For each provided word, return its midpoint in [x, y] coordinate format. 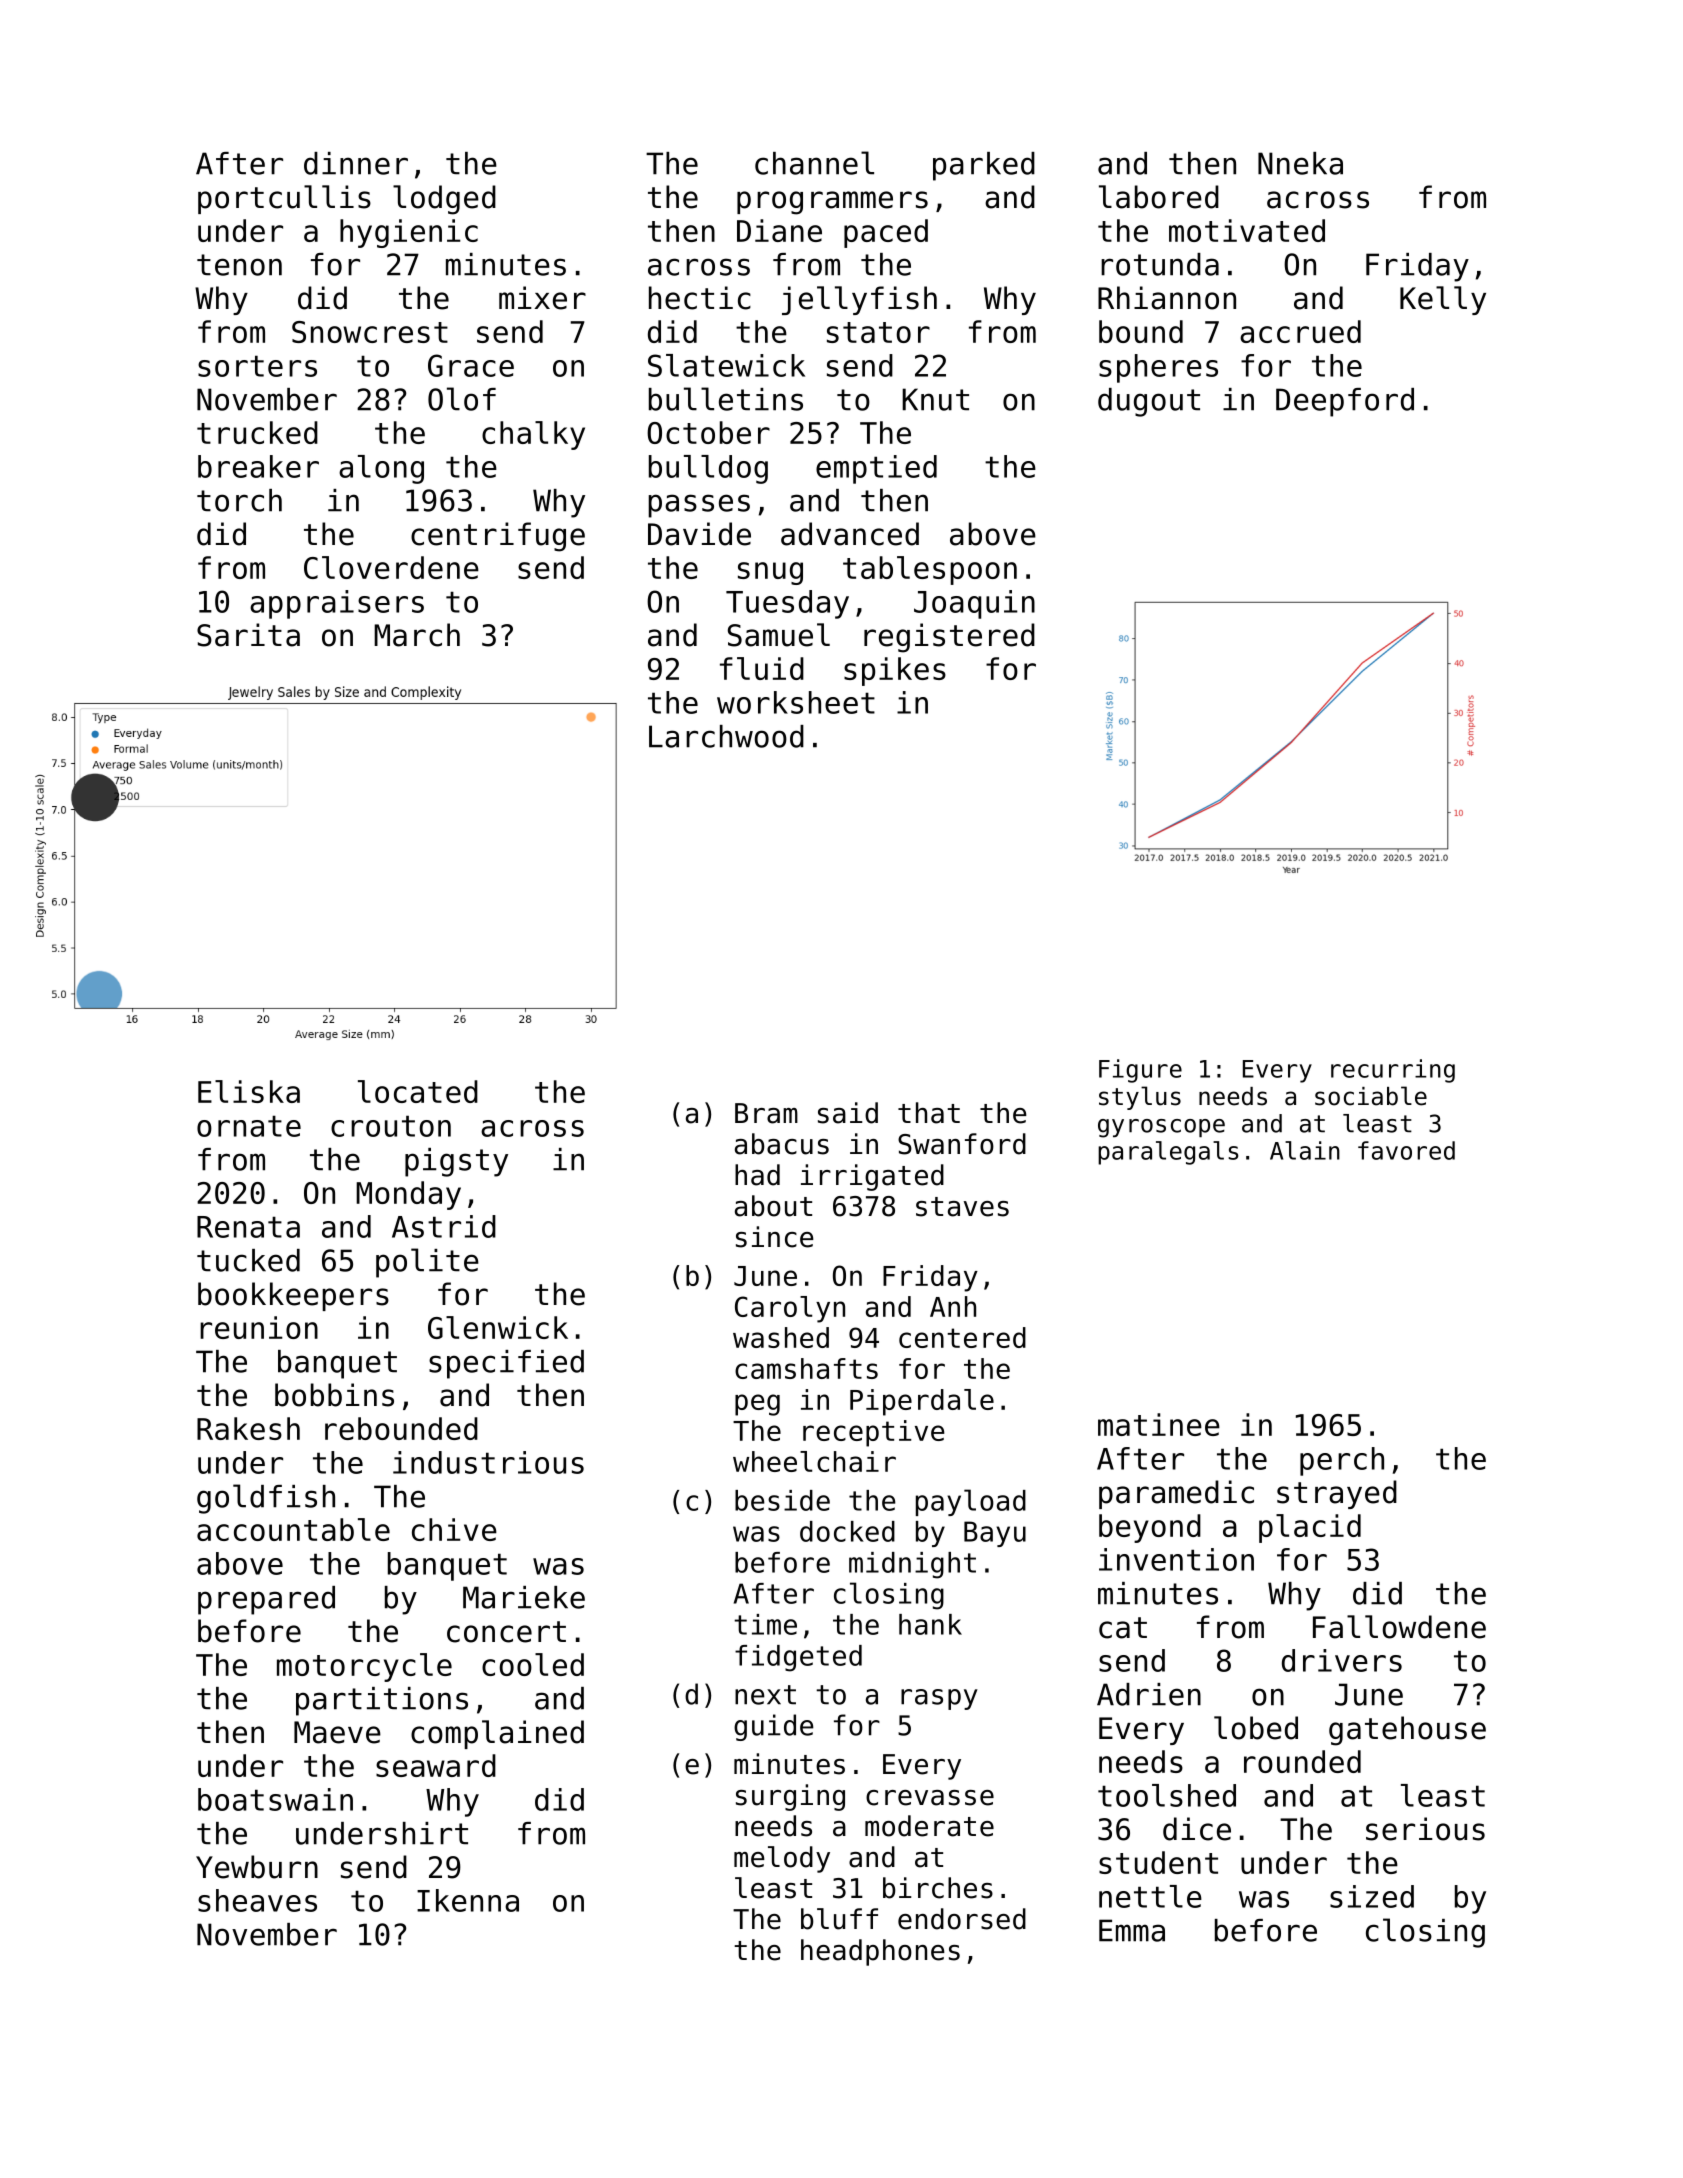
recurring [1393, 1071]
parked [984, 166]
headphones [880, 1952]
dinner [356, 163]
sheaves [257, 1900]
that [929, 1113]
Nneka [1300, 163]
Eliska [249, 1091]
